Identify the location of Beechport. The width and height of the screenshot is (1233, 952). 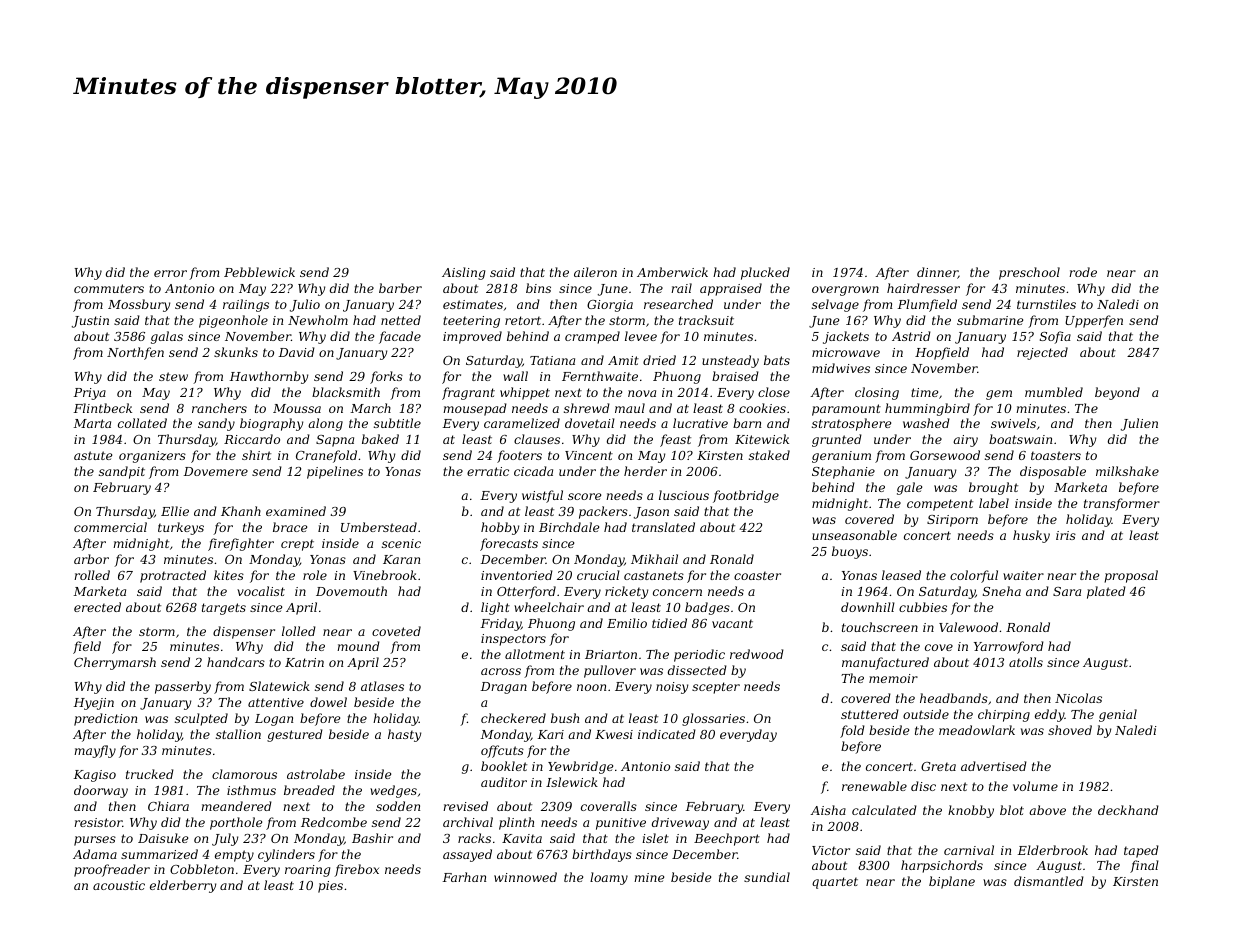
(727, 839).
